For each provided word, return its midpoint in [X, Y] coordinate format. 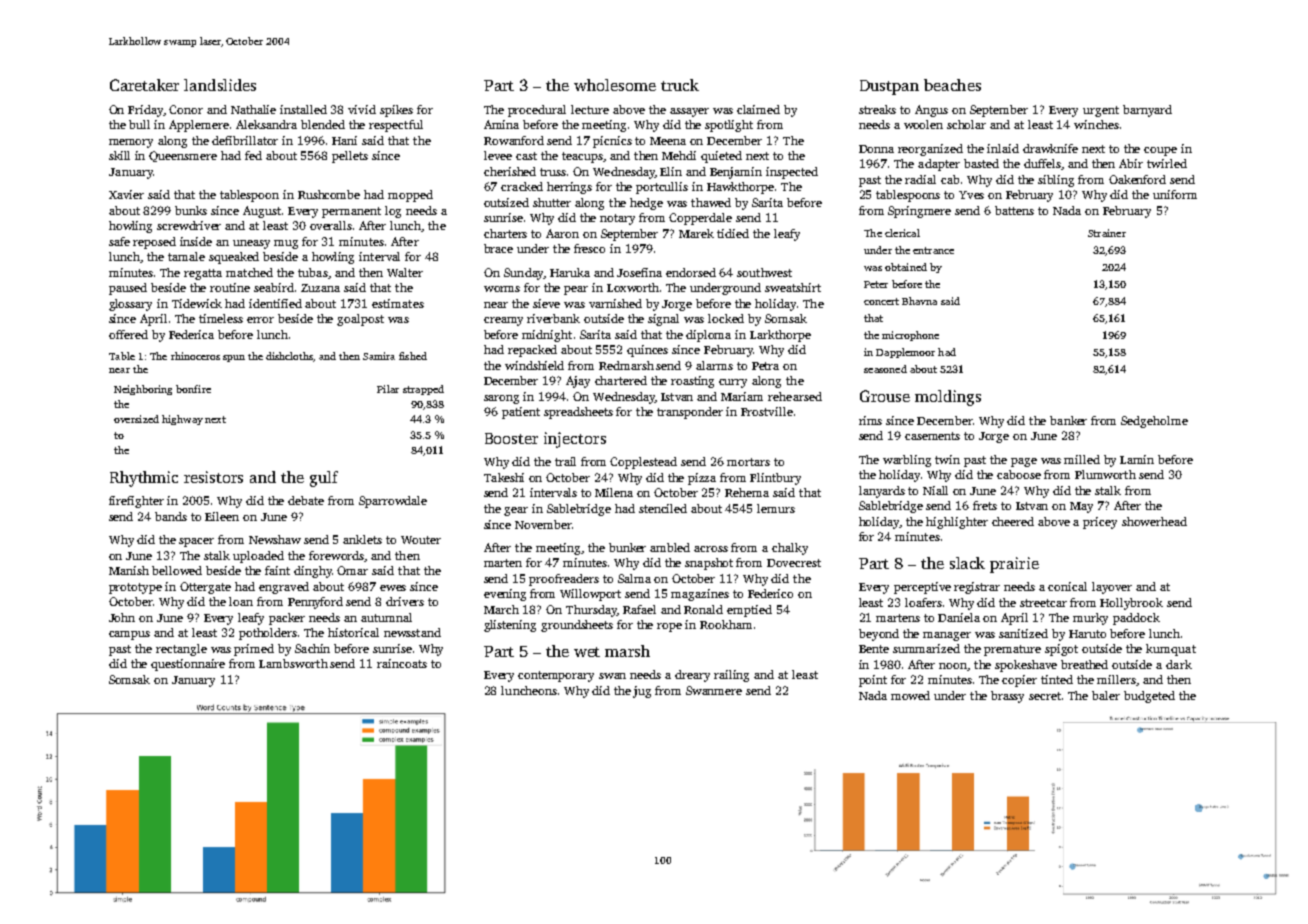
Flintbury [775, 479]
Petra [765, 366]
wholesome [615, 85]
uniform [1175, 194]
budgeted [1149, 697]
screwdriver [189, 225]
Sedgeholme [1154, 422]
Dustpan [889, 87]
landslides [220, 85]
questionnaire [188, 665]
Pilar [388, 389]
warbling [907, 461]
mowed [910, 695]
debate [306, 500]
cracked [522, 186]
